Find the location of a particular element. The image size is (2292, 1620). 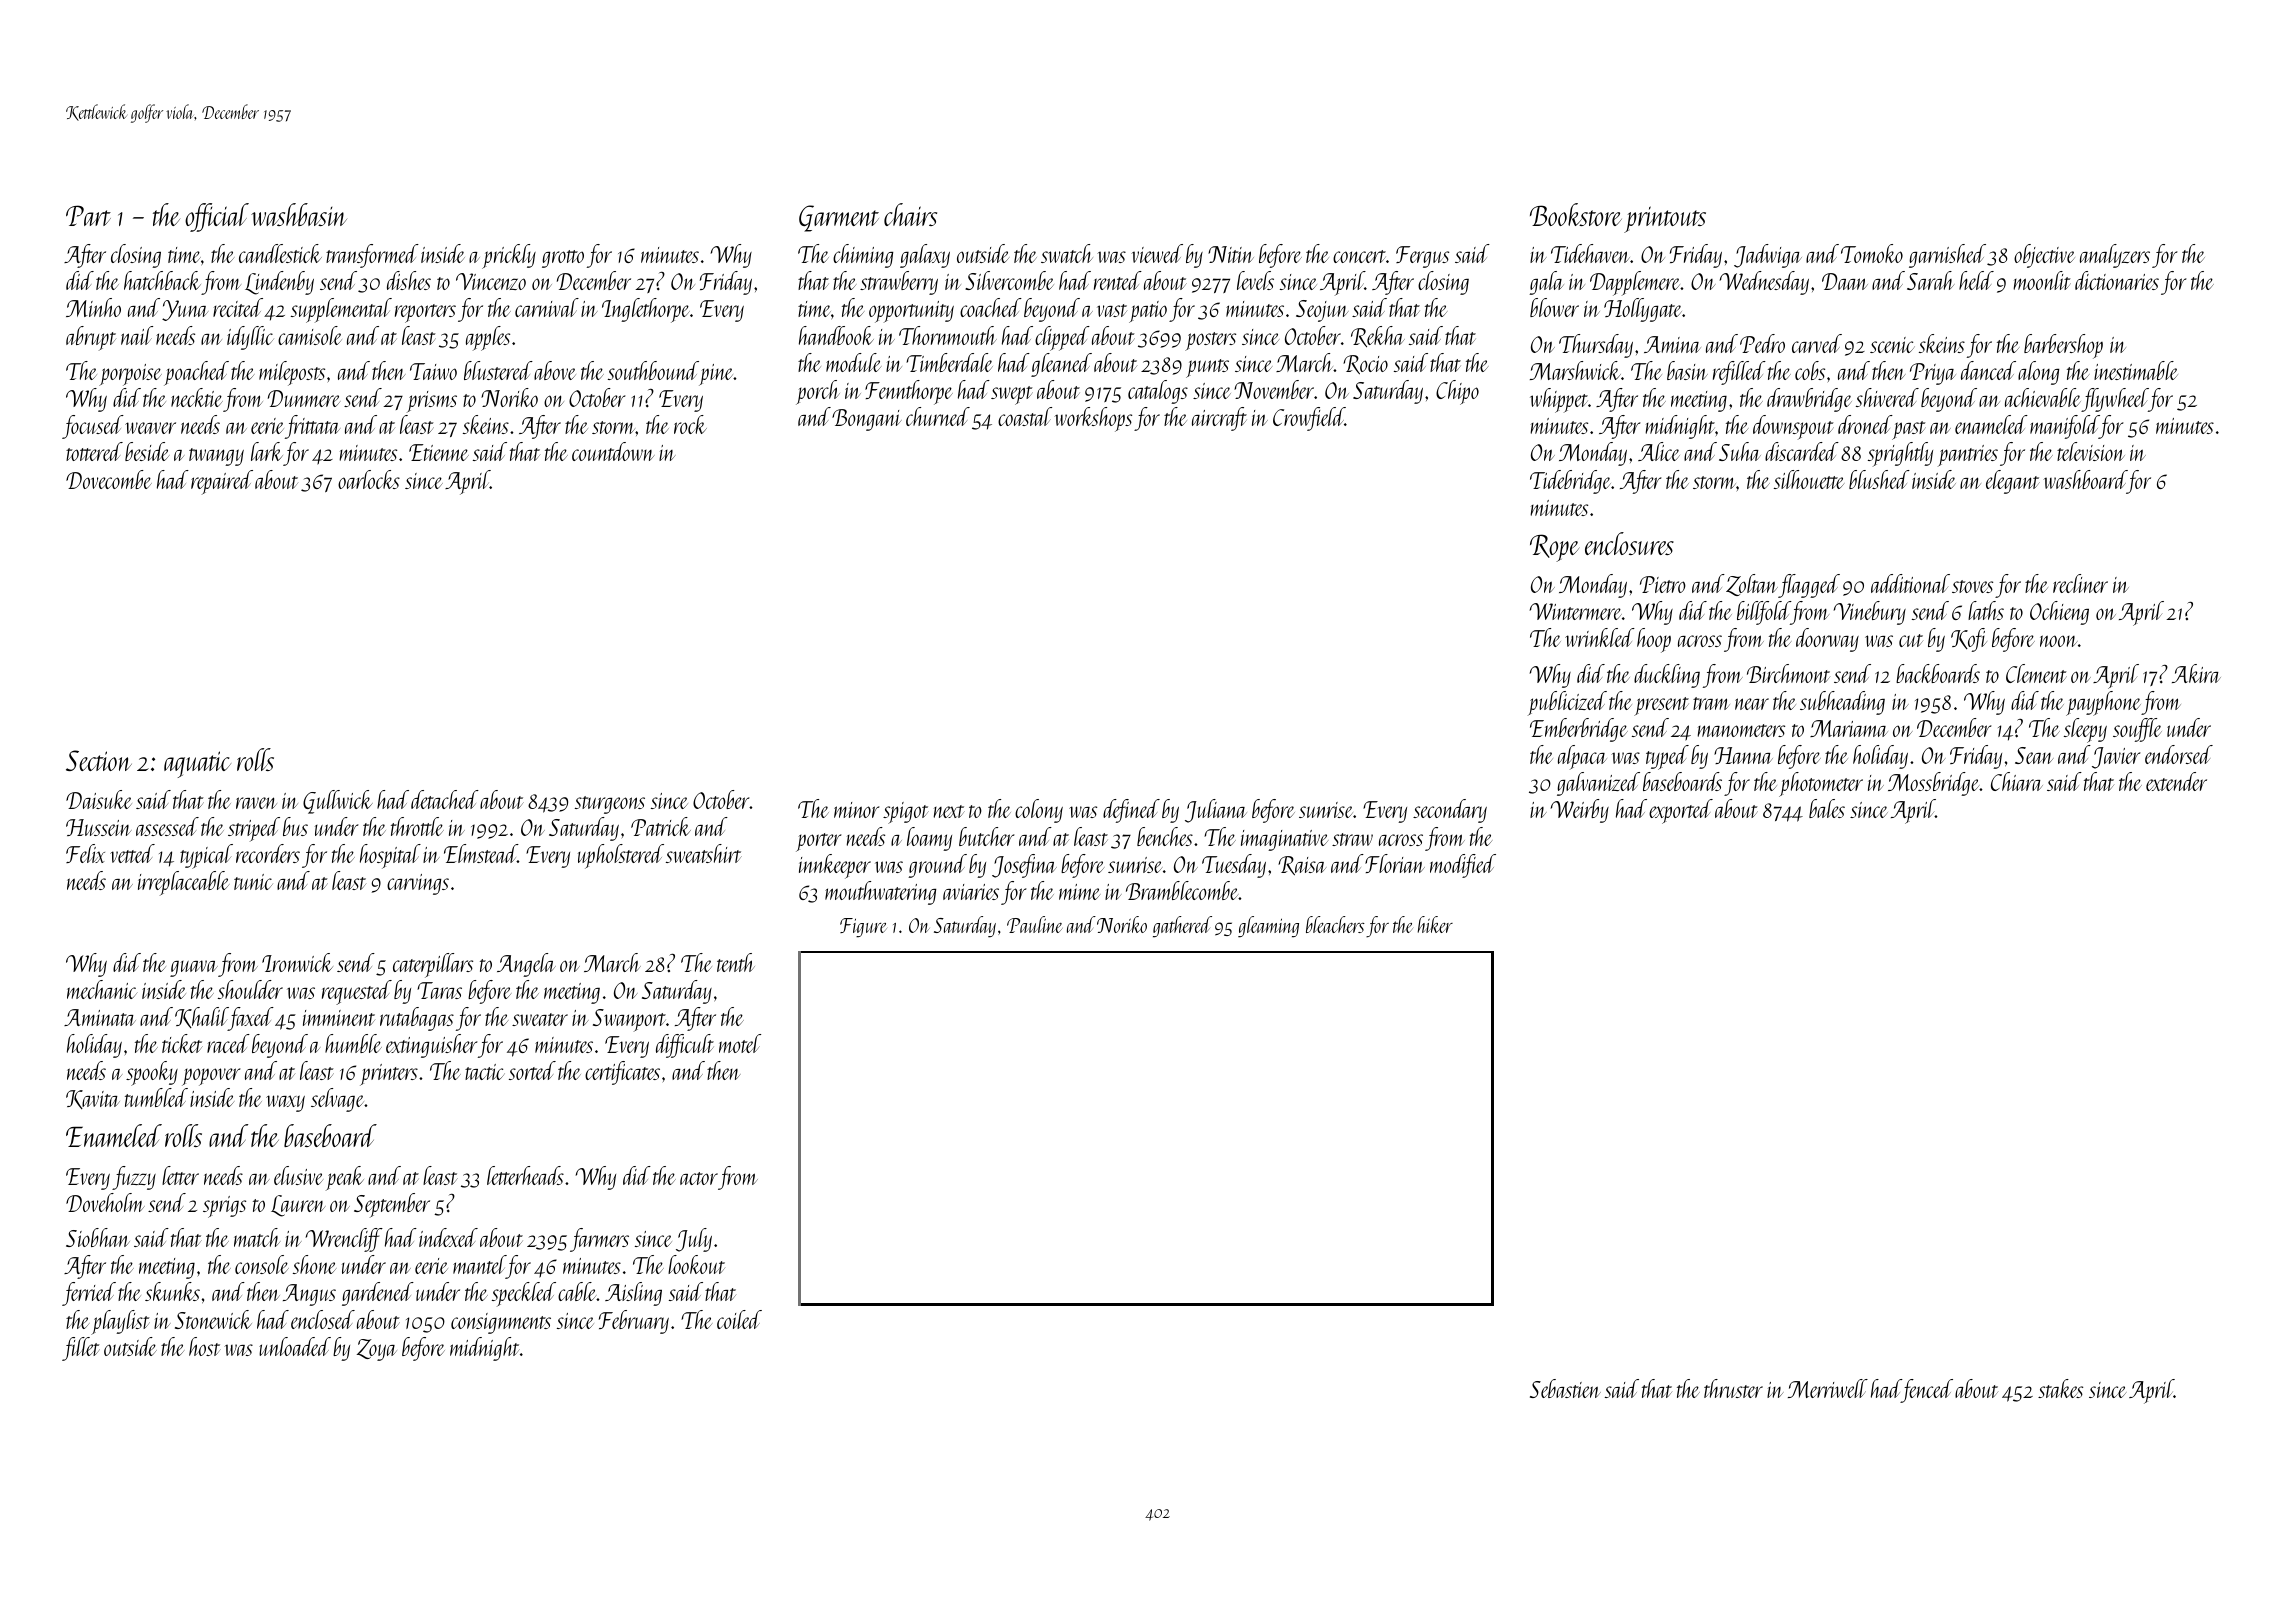

Section is located at coordinates (99, 760).
